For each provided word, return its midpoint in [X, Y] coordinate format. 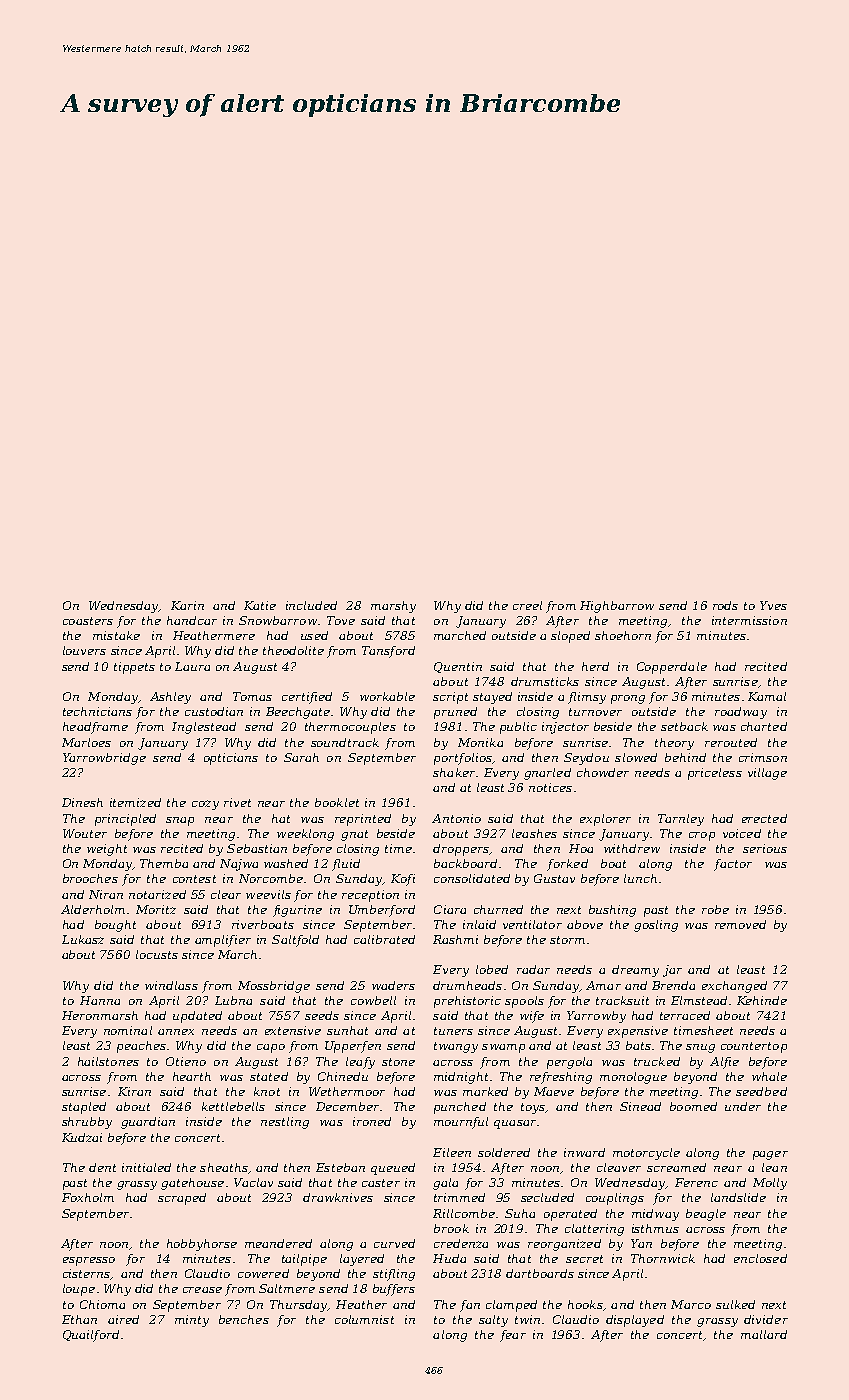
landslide [738, 1197]
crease [202, 1290]
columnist [364, 1319]
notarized [157, 894]
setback [684, 726]
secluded [547, 1197]
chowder [603, 772]
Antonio [456, 818]
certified [307, 698]
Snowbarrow [278, 620]
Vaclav [253, 1182]
